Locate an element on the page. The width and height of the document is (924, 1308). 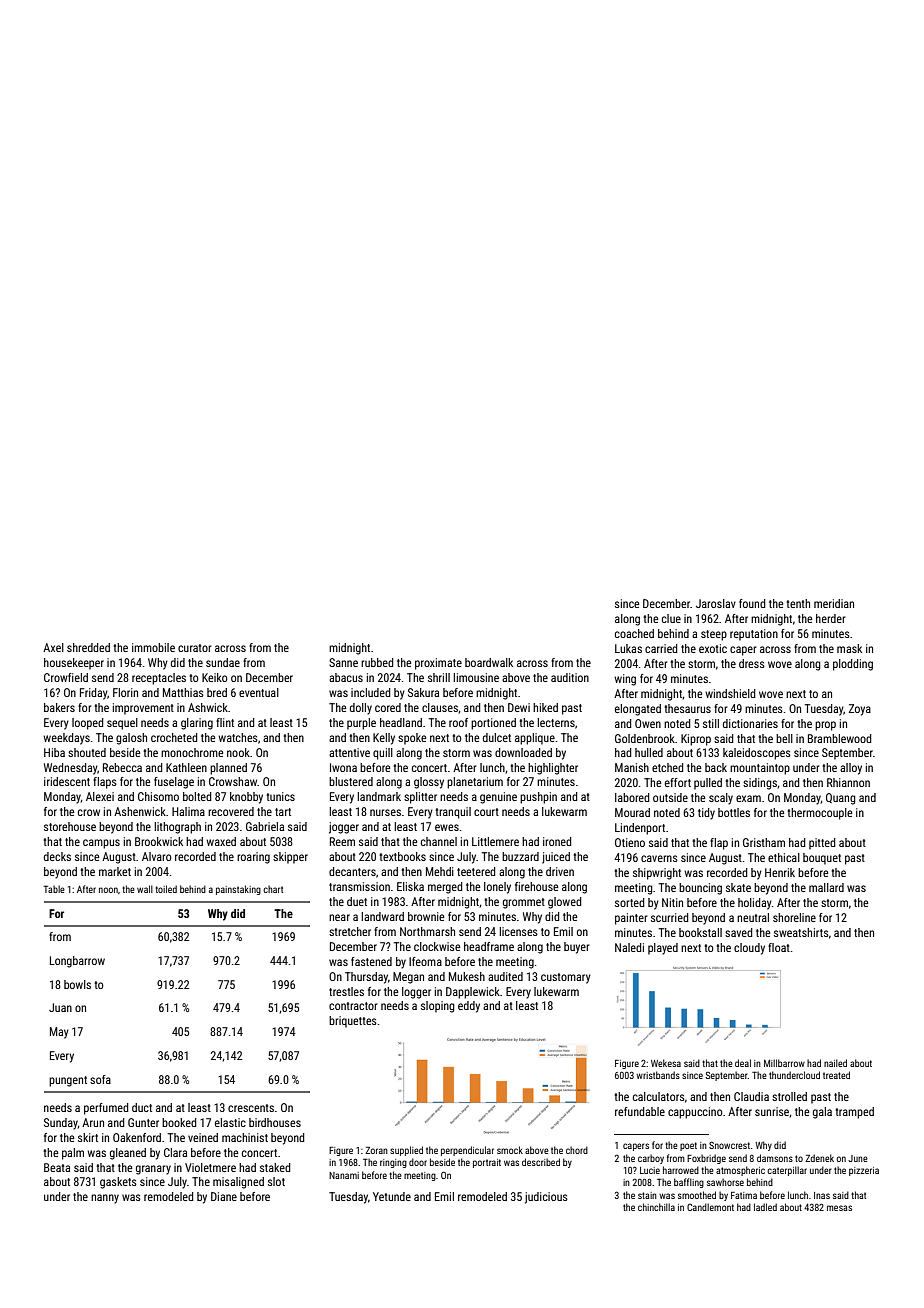
gaskets is located at coordinates (118, 1183).
